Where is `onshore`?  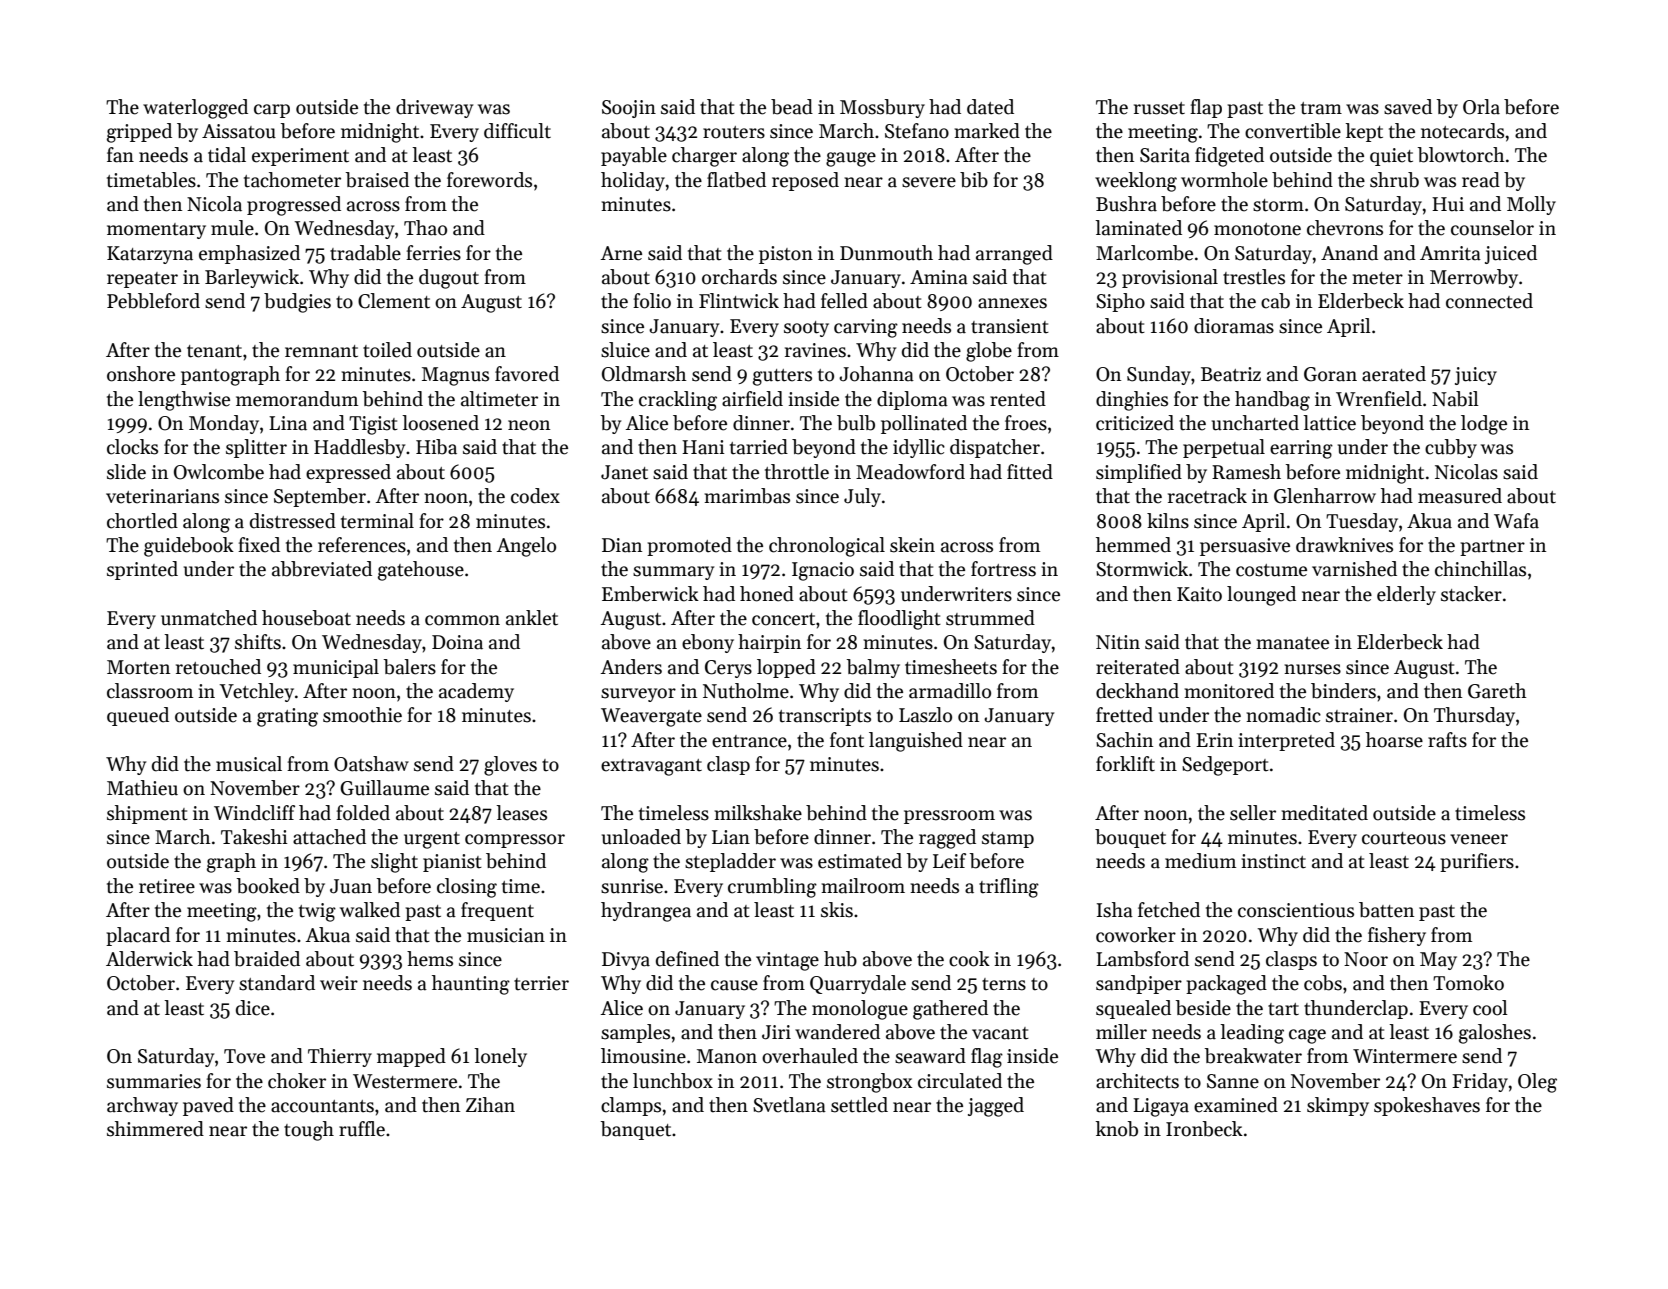 onshore is located at coordinates (141, 374).
